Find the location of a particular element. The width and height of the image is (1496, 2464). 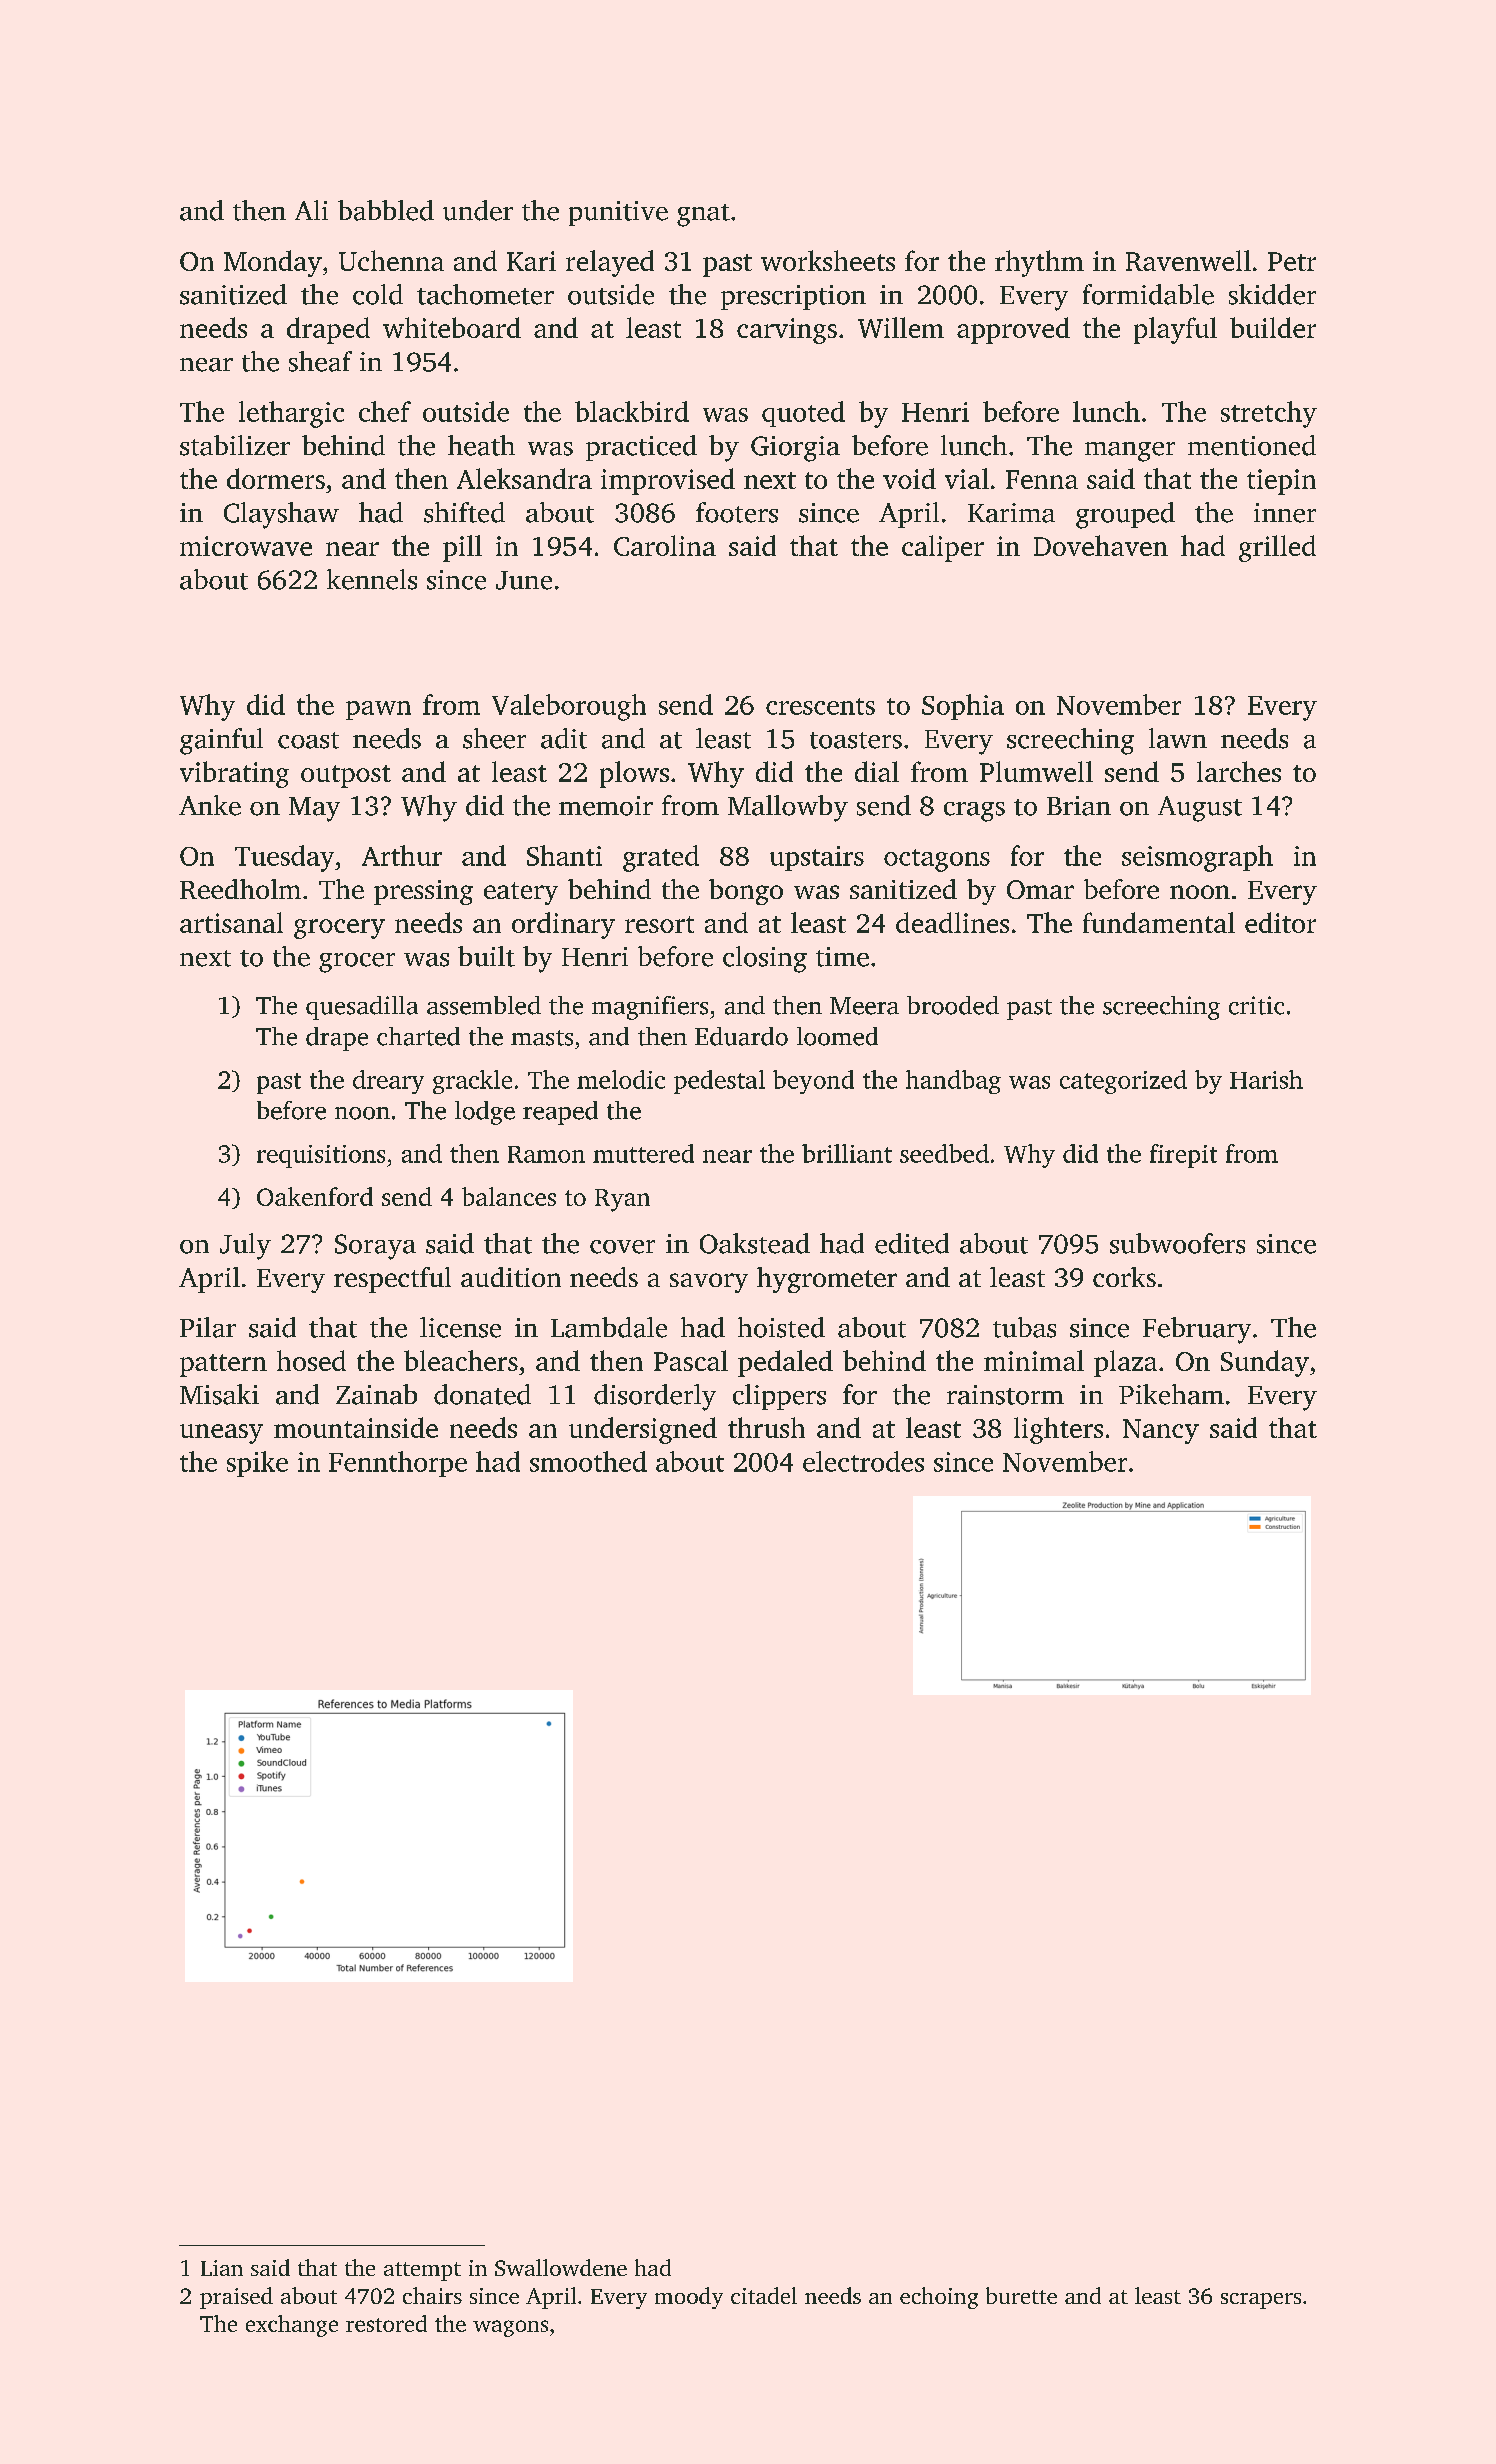

scrapers is located at coordinates (1261, 2301).
